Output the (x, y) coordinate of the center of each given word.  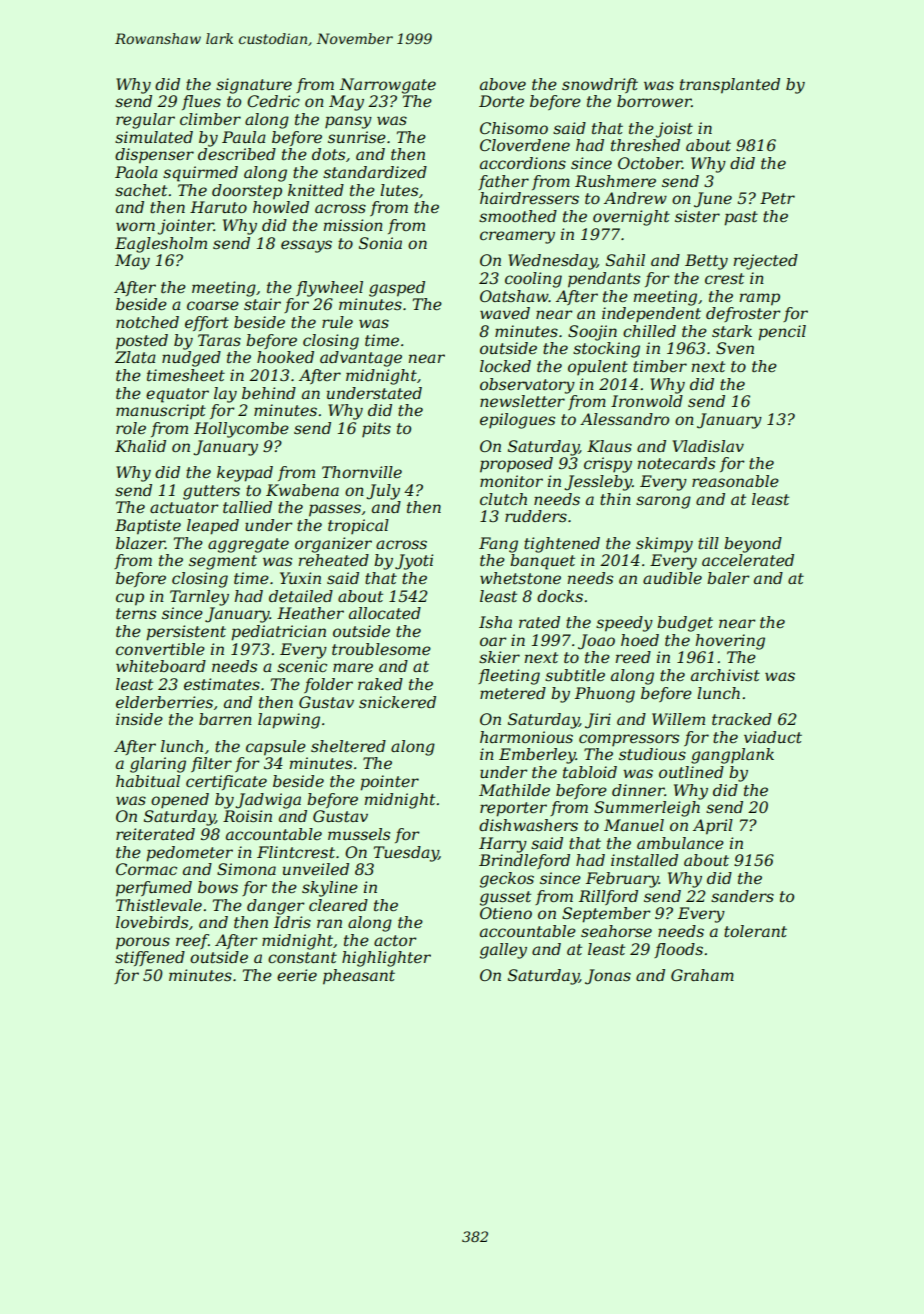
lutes (399, 190)
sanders (742, 896)
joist (674, 130)
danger (275, 907)
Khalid (140, 446)
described (237, 154)
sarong (663, 502)
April (713, 827)
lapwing (289, 721)
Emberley (537, 756)
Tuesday (406, 854)
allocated (385, 613)
